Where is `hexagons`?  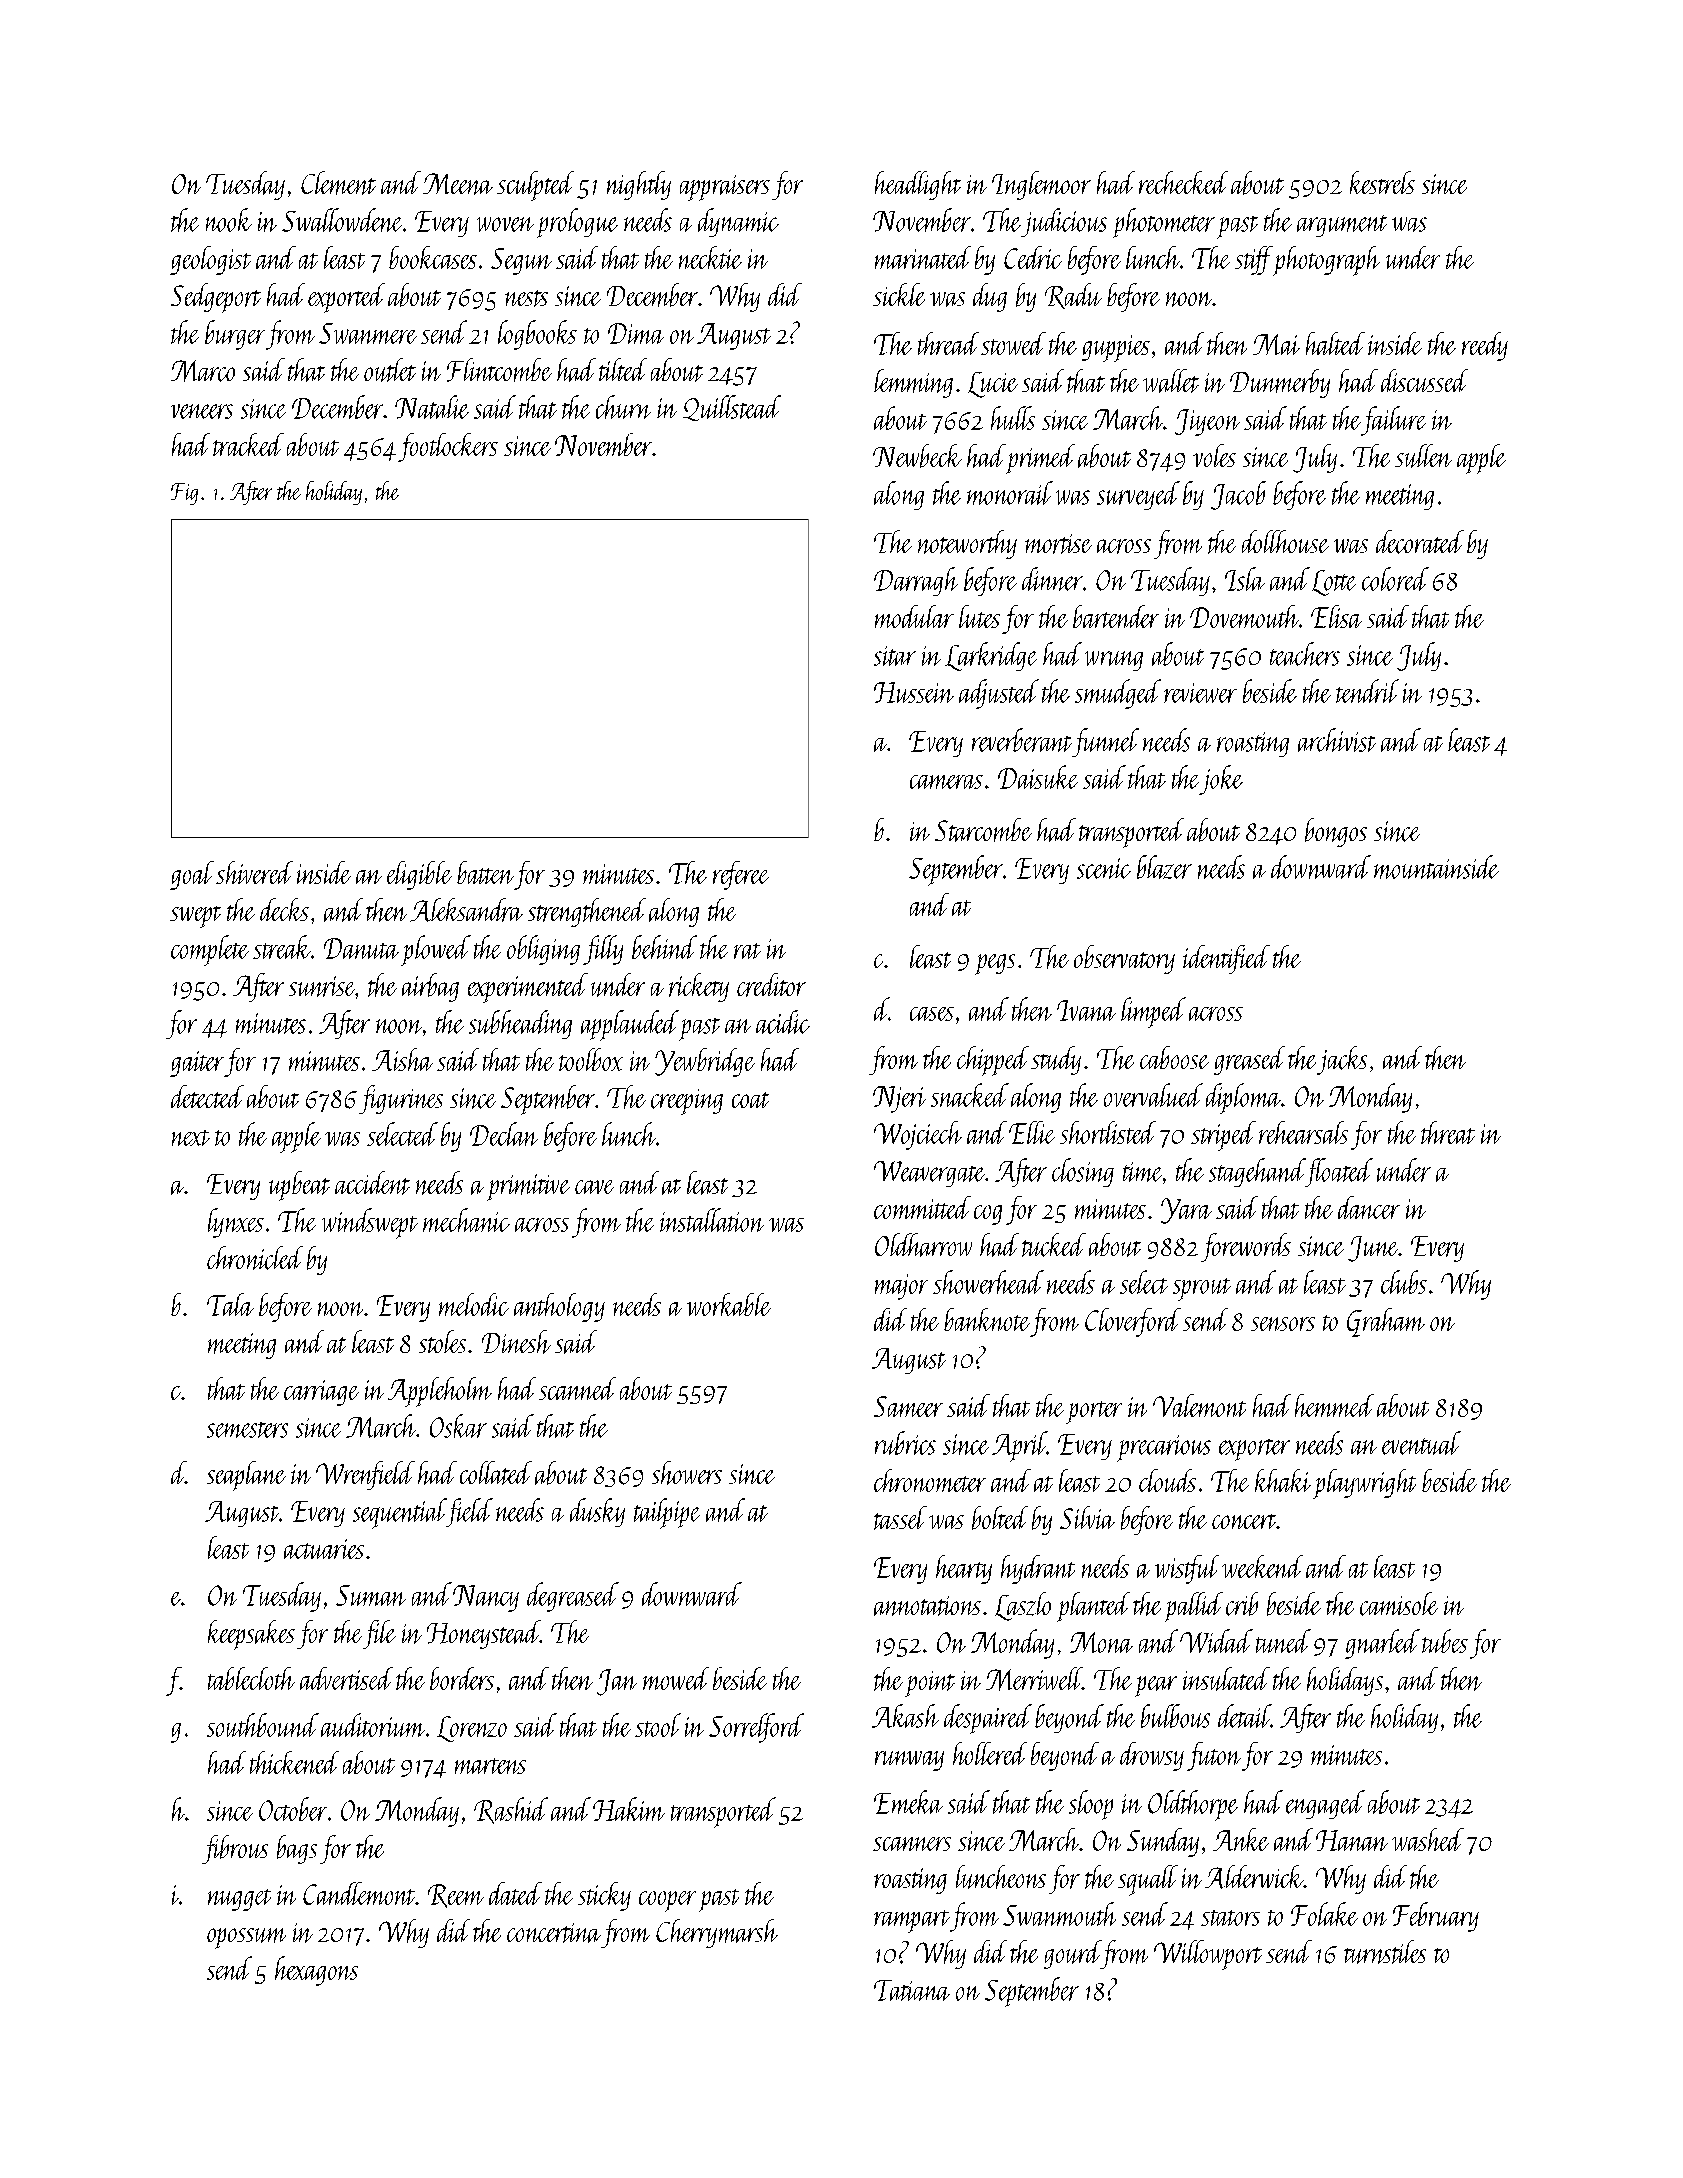 hexagons is located at coordinates (316, 1971).
